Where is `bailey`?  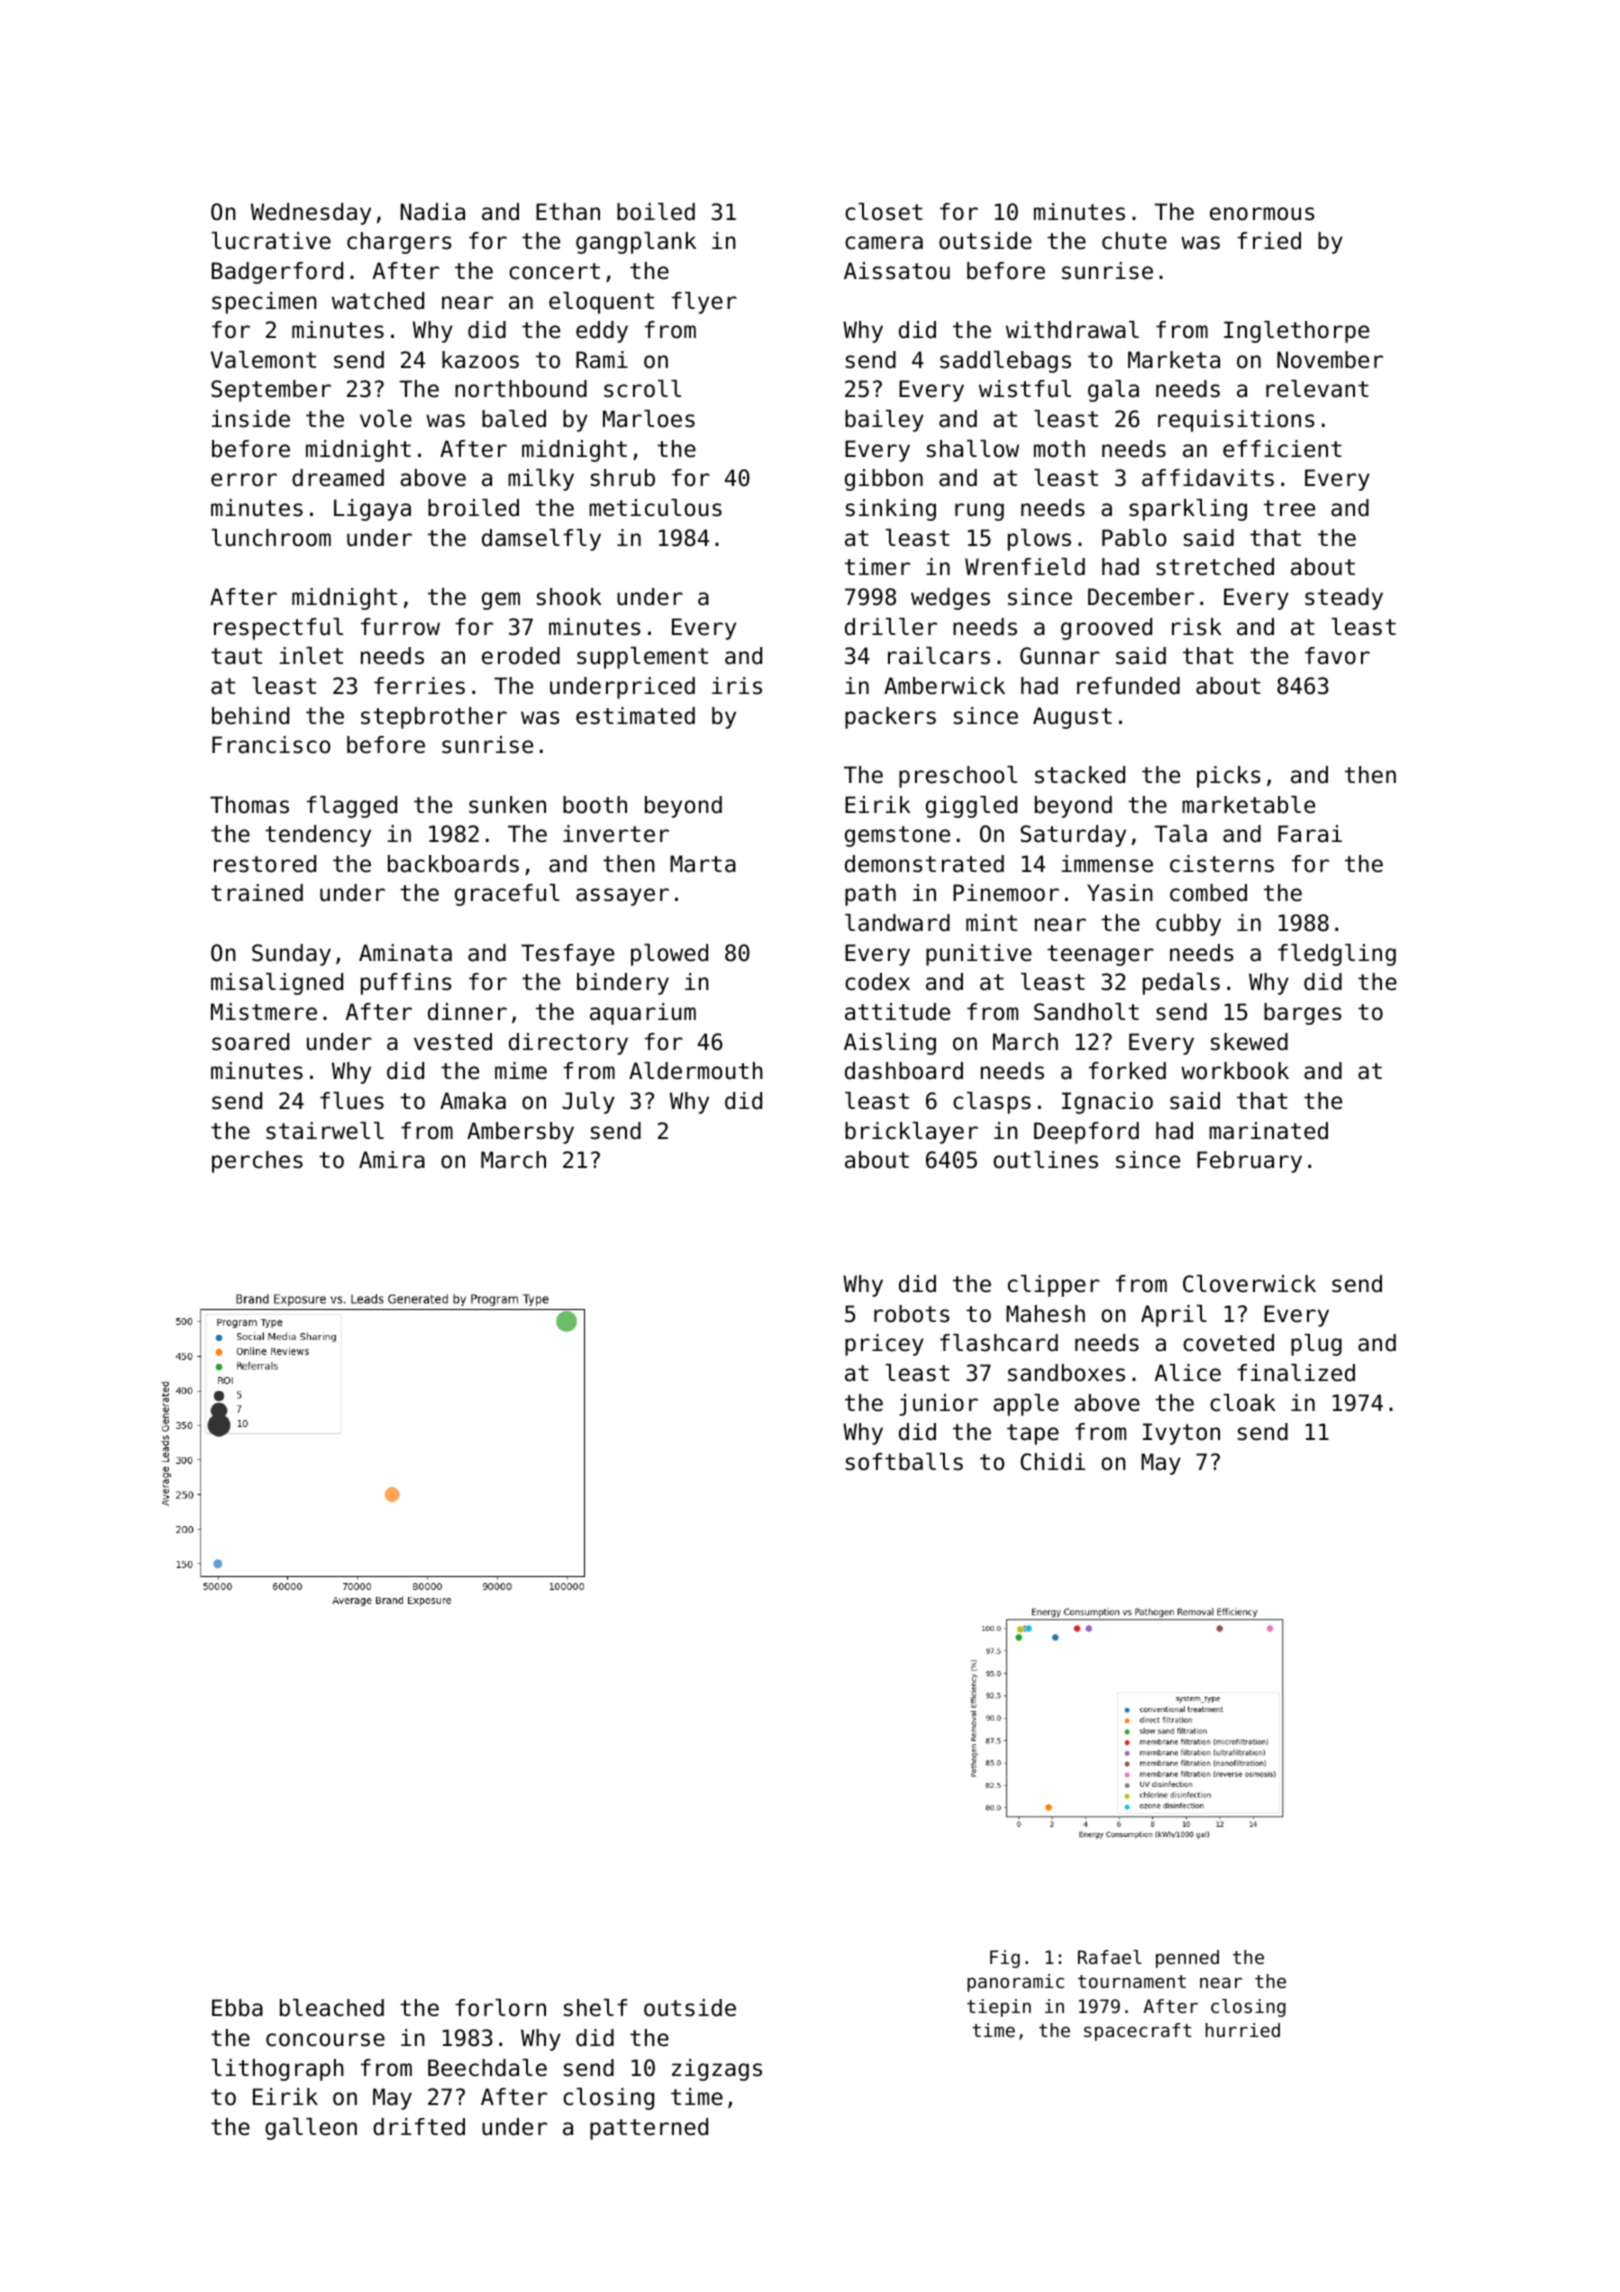
bailey is located at coordinates (884, 421).
